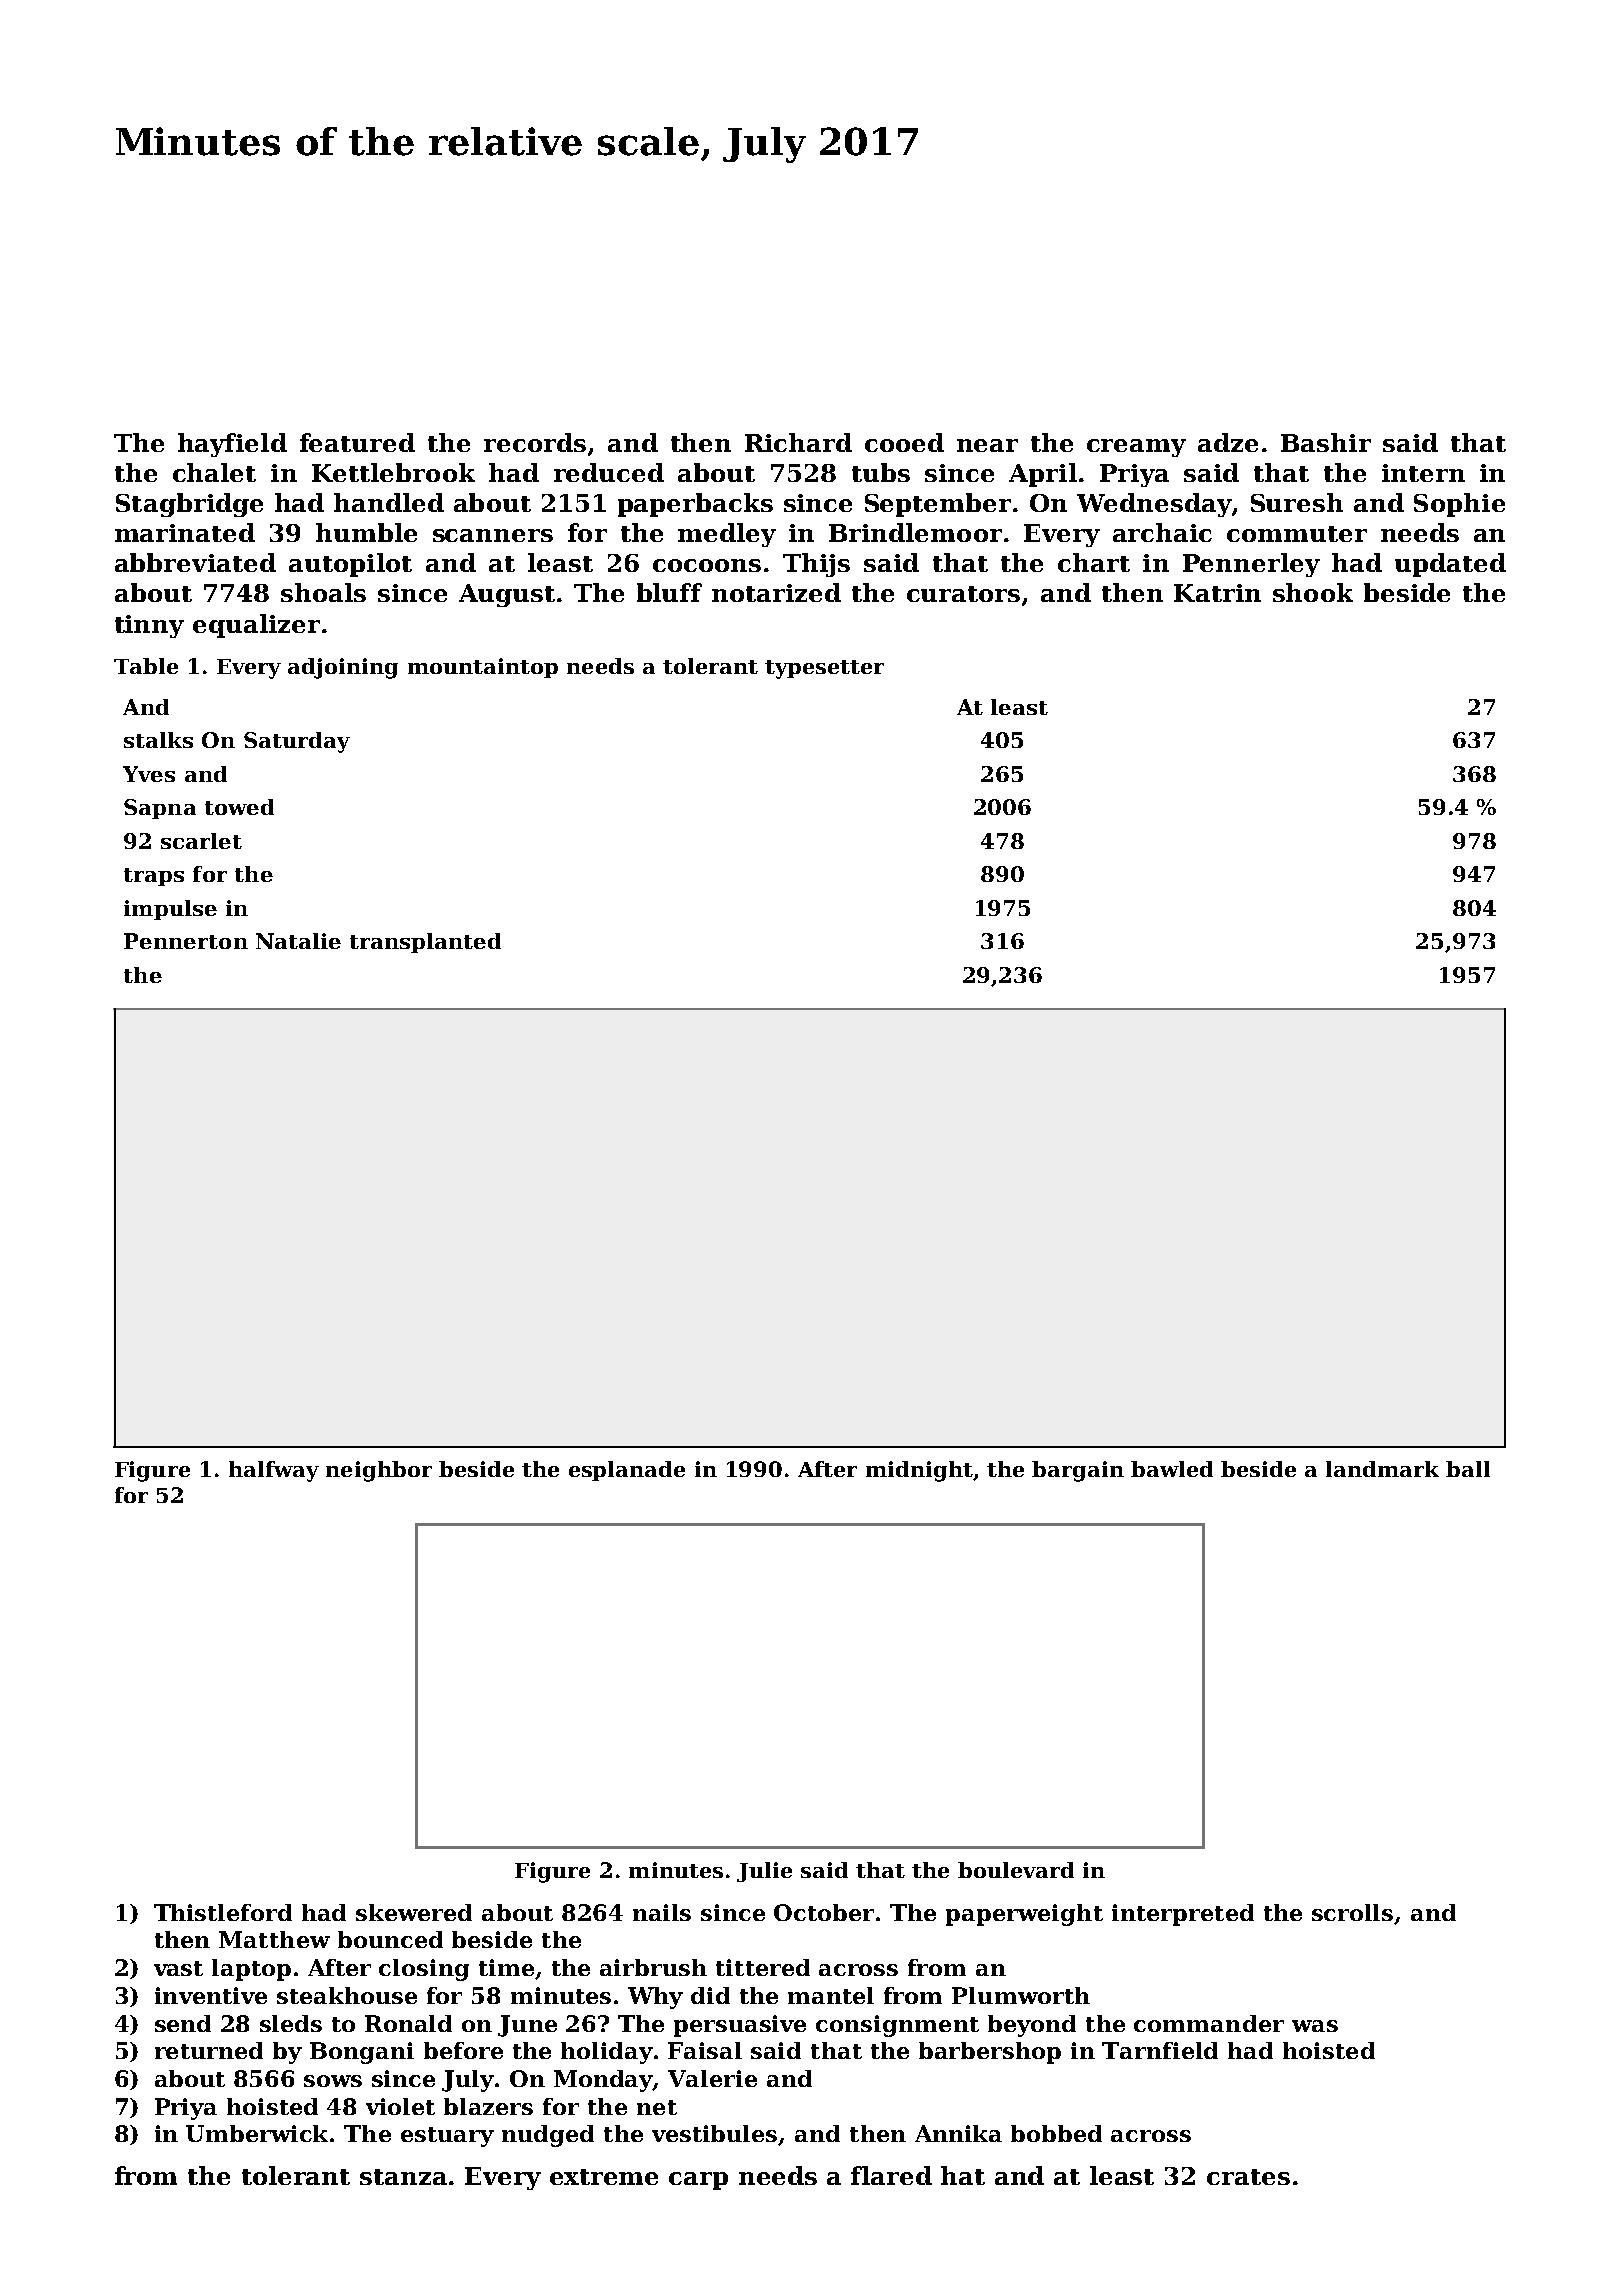  I want to click on bargain, so click(1078, 1471).
